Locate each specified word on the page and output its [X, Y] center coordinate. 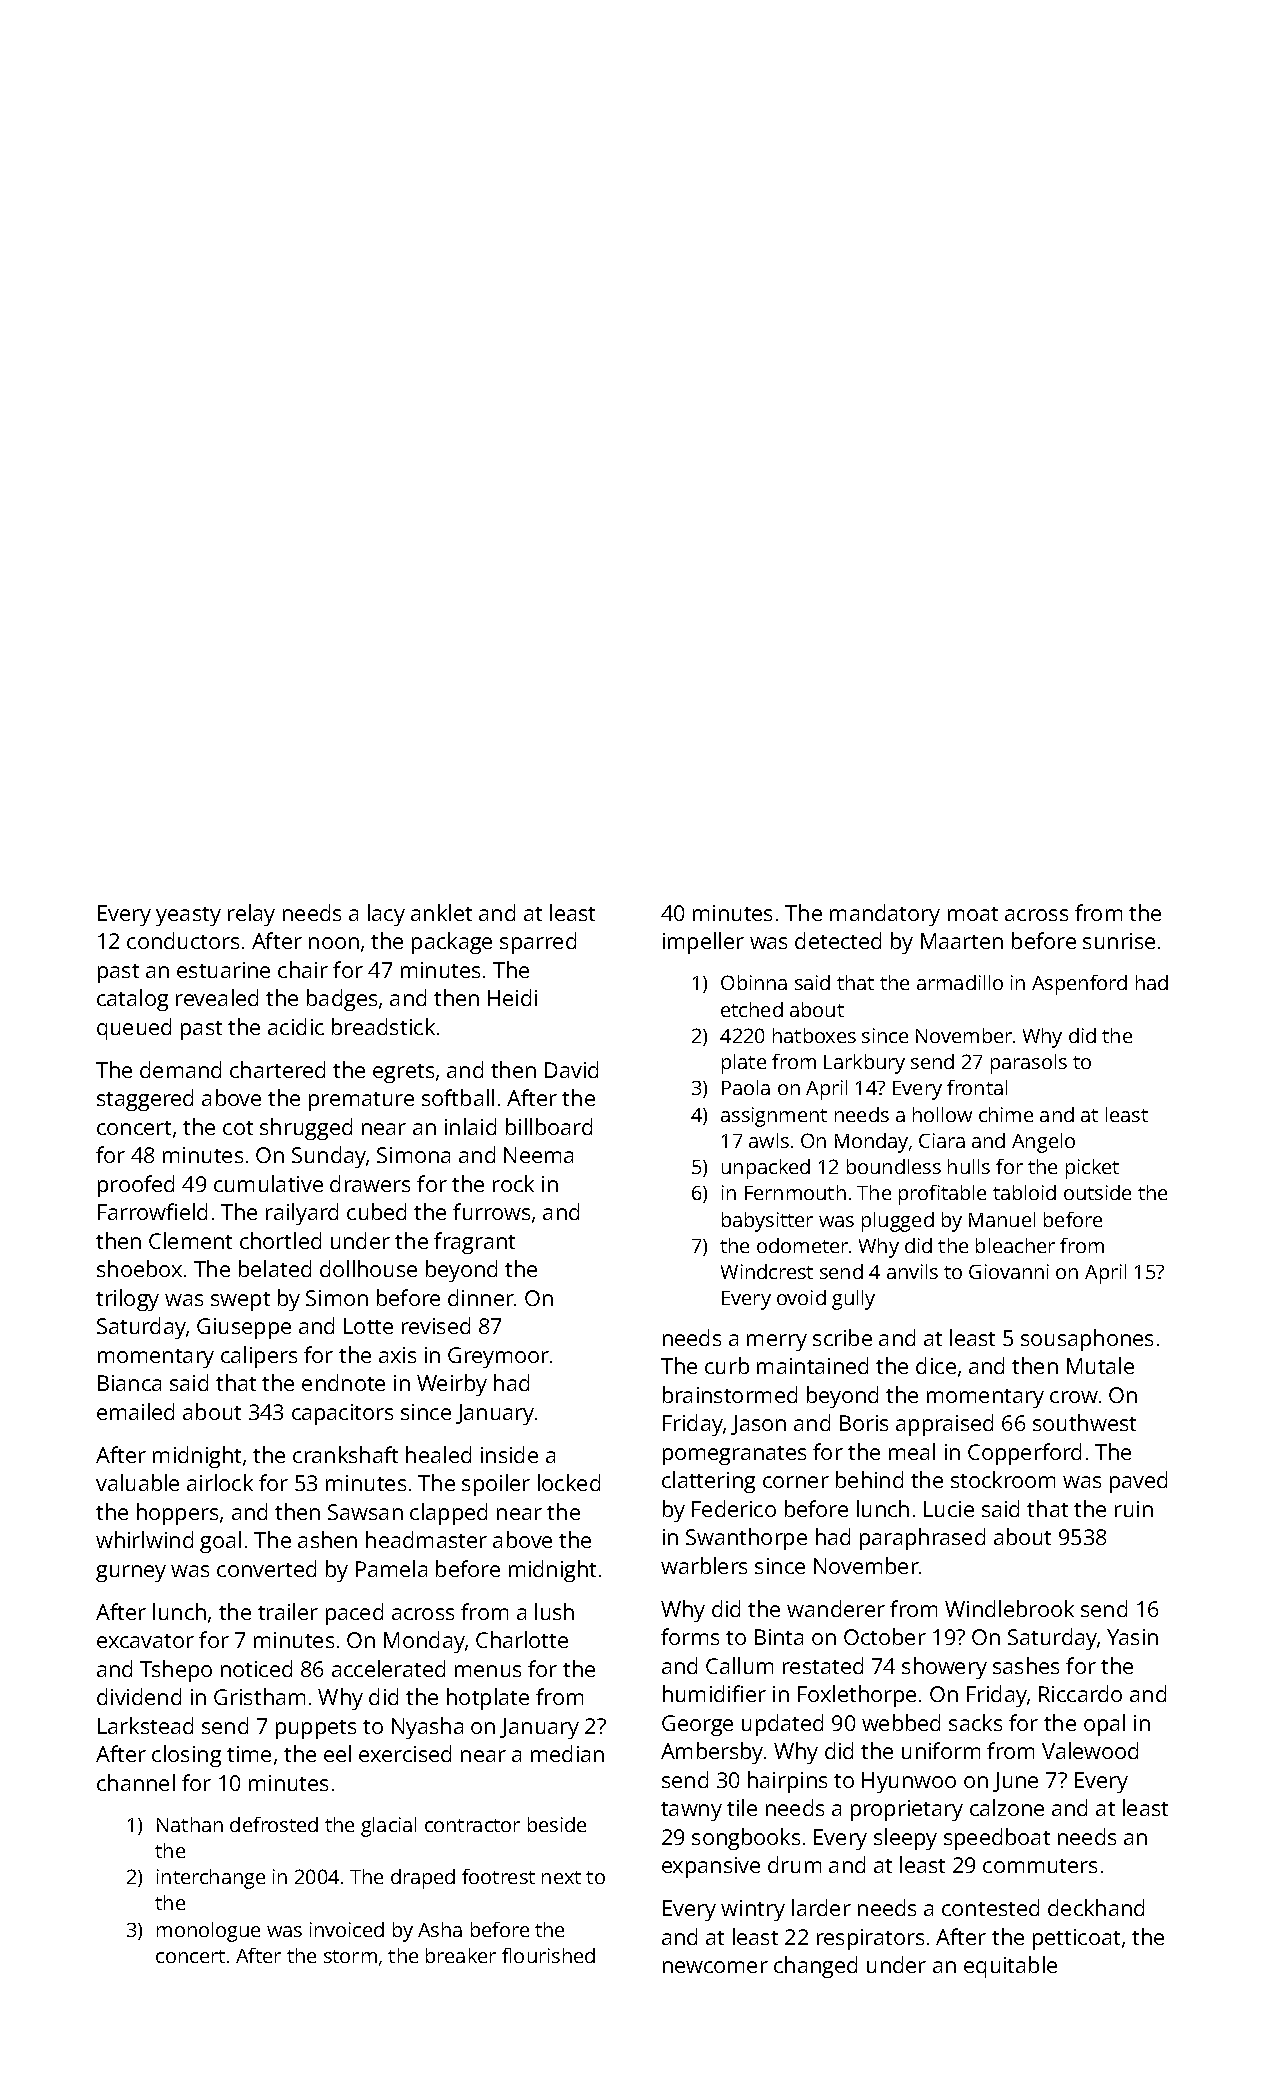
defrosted [274, 1824]
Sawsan [365, 1512]
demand [180, 1069]
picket [1092, 1169]
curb [727, 1365]
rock [513, 1183]
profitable [942, 1195]
